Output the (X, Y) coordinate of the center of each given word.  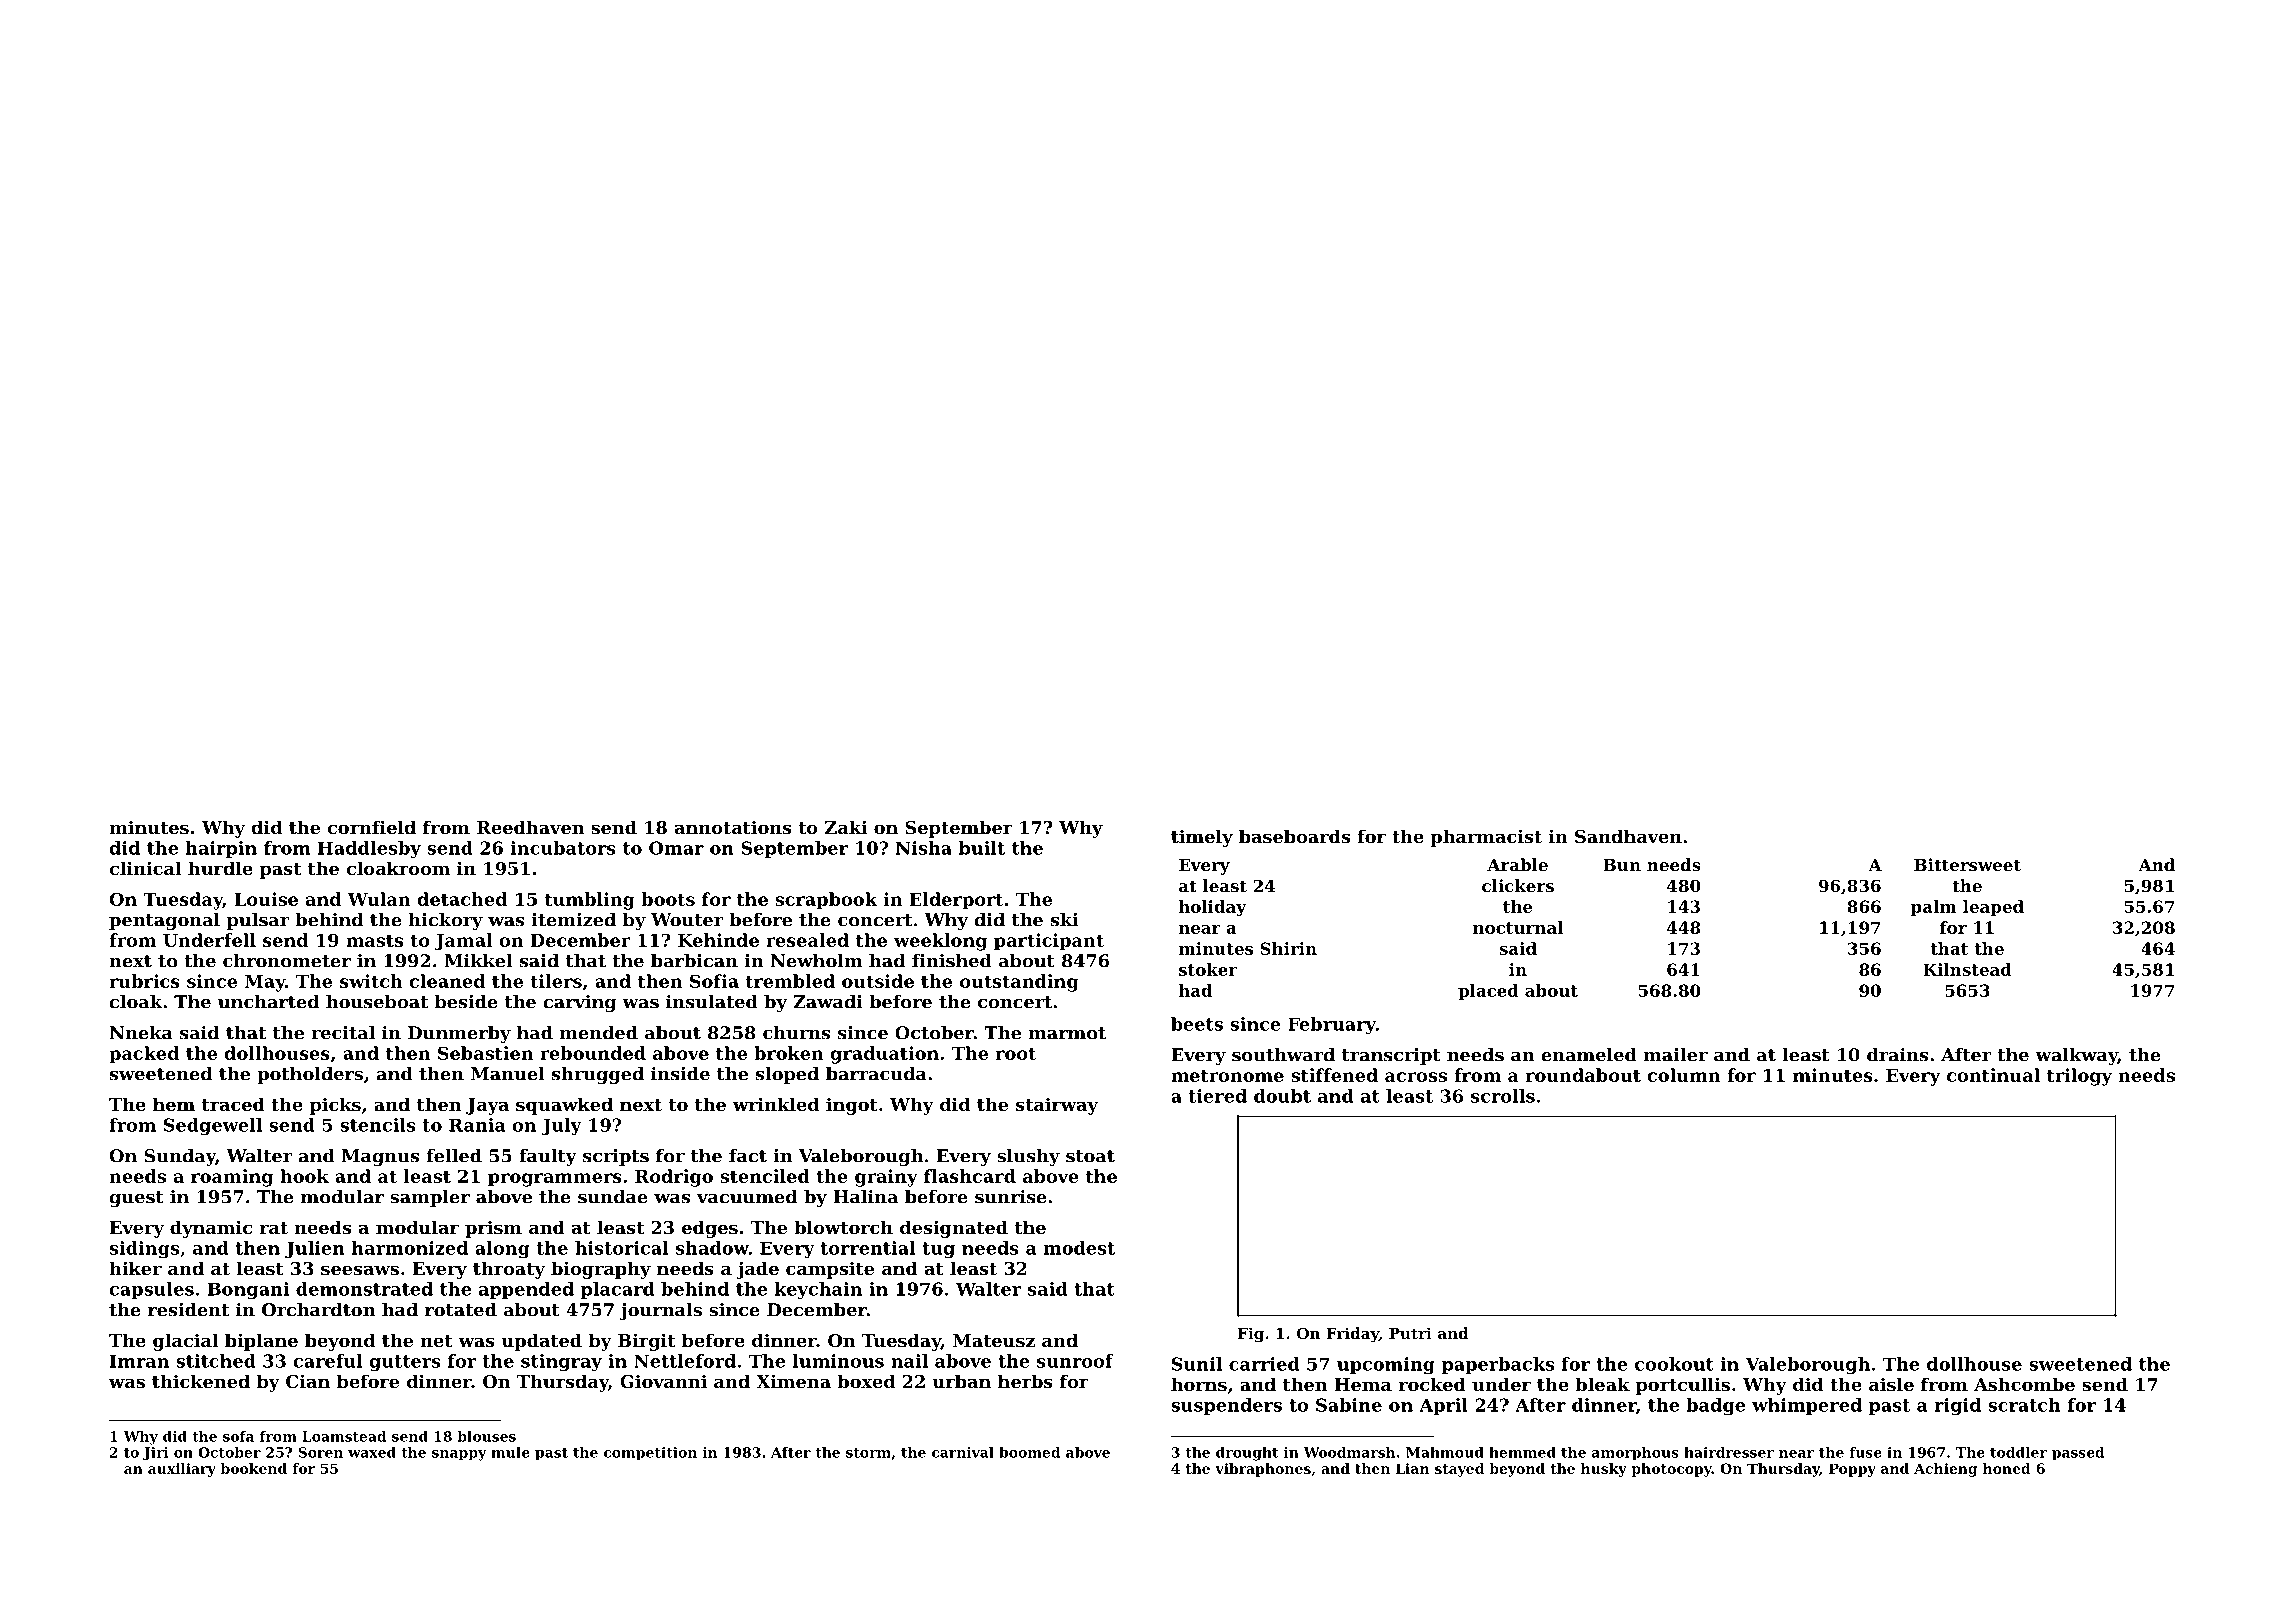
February (1332, 1026)
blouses (486, 1436)
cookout (1674, 1364)
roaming (232, 1178)
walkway (2076, 1056)
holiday (1213, 908)
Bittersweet (1967, 864)
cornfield (371, 827)
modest (1079, 1248)
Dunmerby (459, 1034)
